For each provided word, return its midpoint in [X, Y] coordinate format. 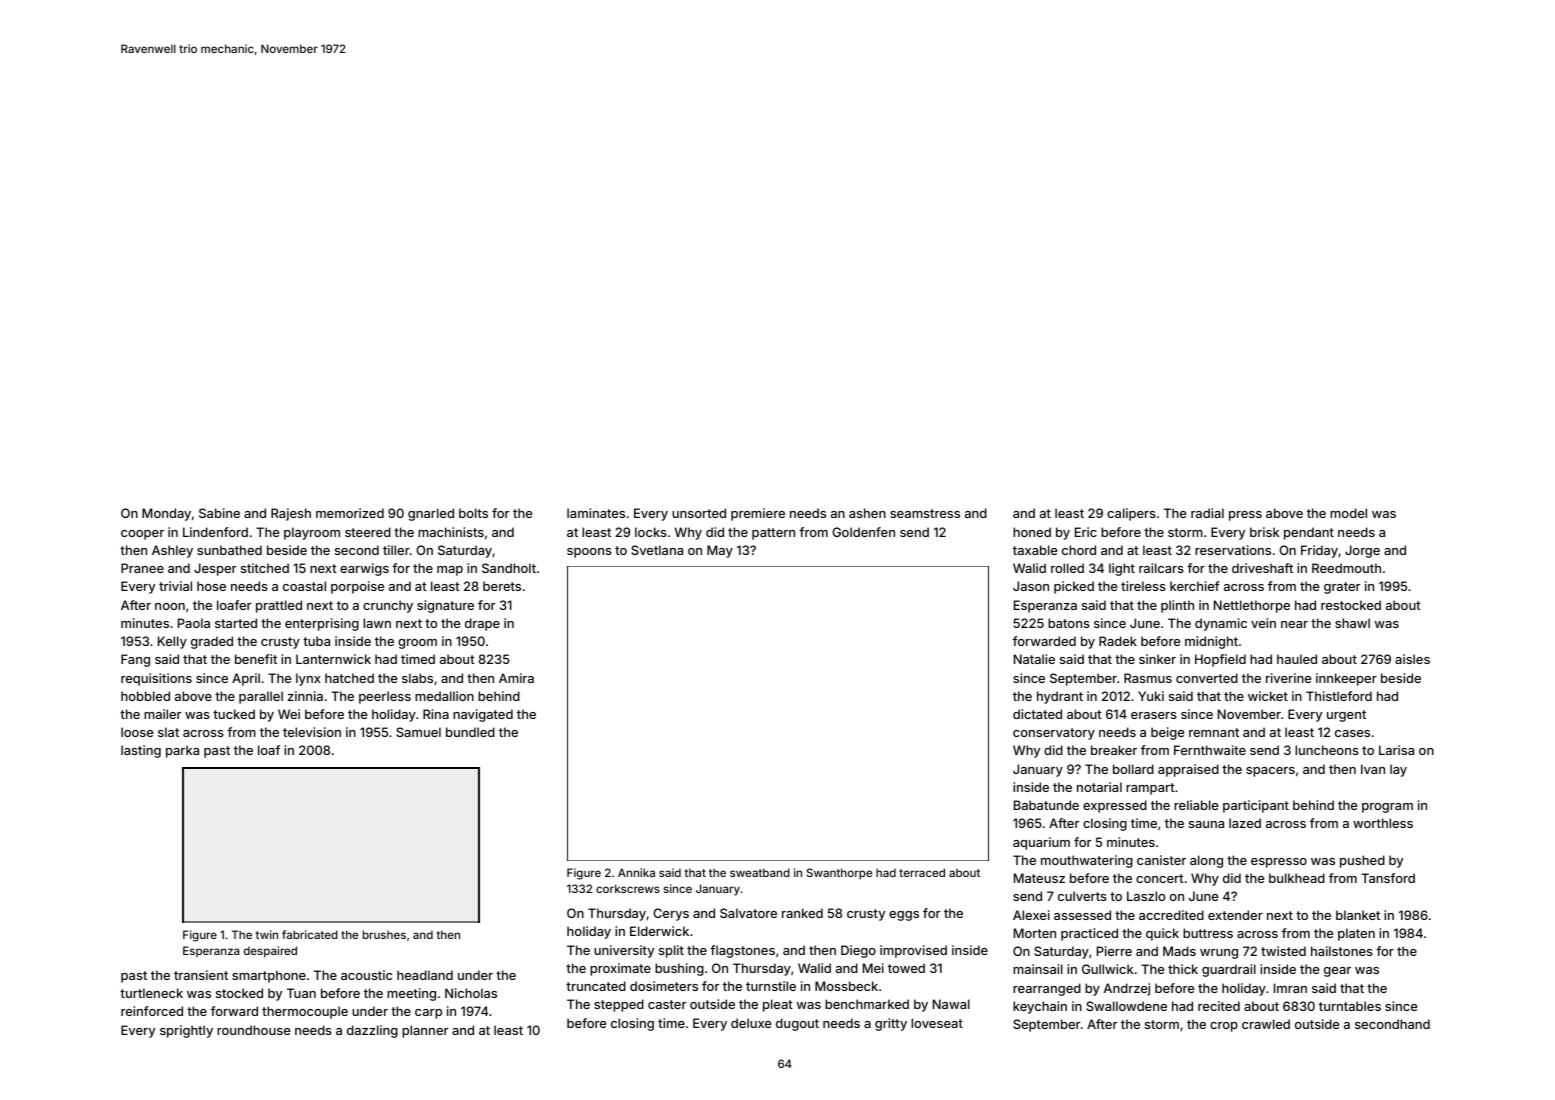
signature [445, 606]
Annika [636, 872]
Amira [516, 678]
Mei [873, 968]
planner [425, 1031]
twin [266, 934]
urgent [1346, 716]
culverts [1082, 896]
